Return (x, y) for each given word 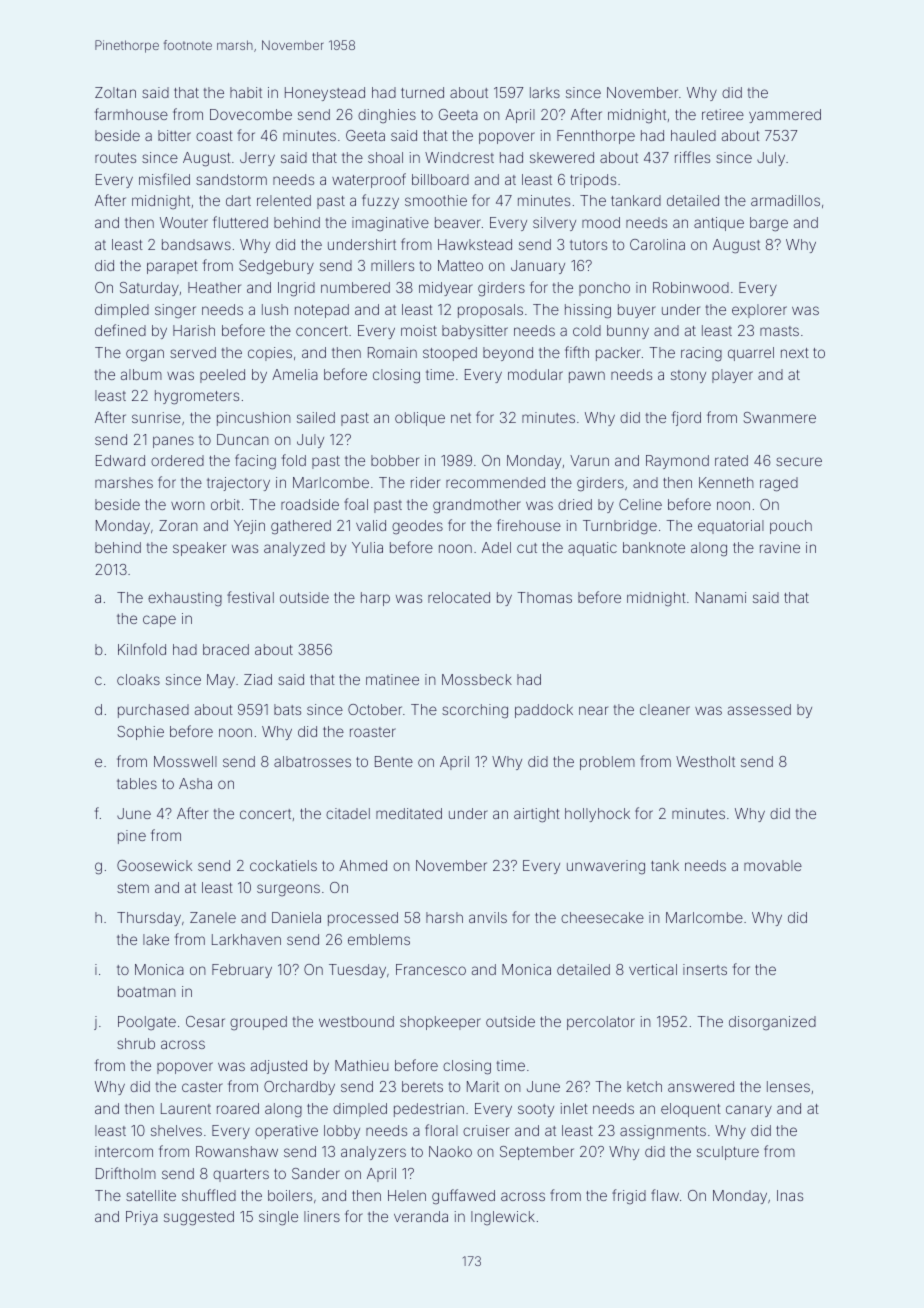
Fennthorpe (596, 137)
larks (545, 92)
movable (773, 865)
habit (246, 92)
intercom (124, 1151)
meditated (409, 813)
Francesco (431, 969)
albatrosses (312, 761)
